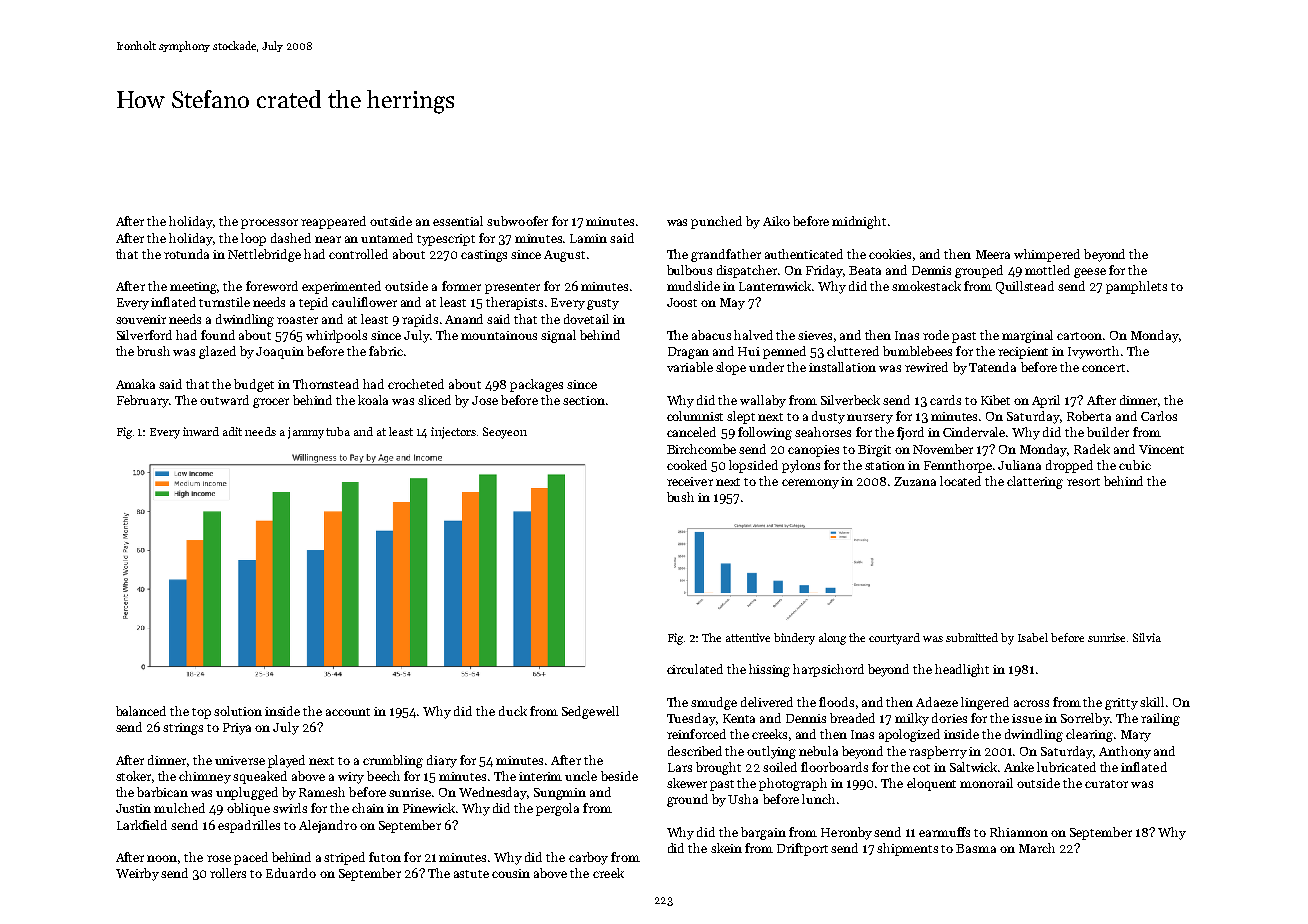  I want to click on rotunda, so click(186, 254).
